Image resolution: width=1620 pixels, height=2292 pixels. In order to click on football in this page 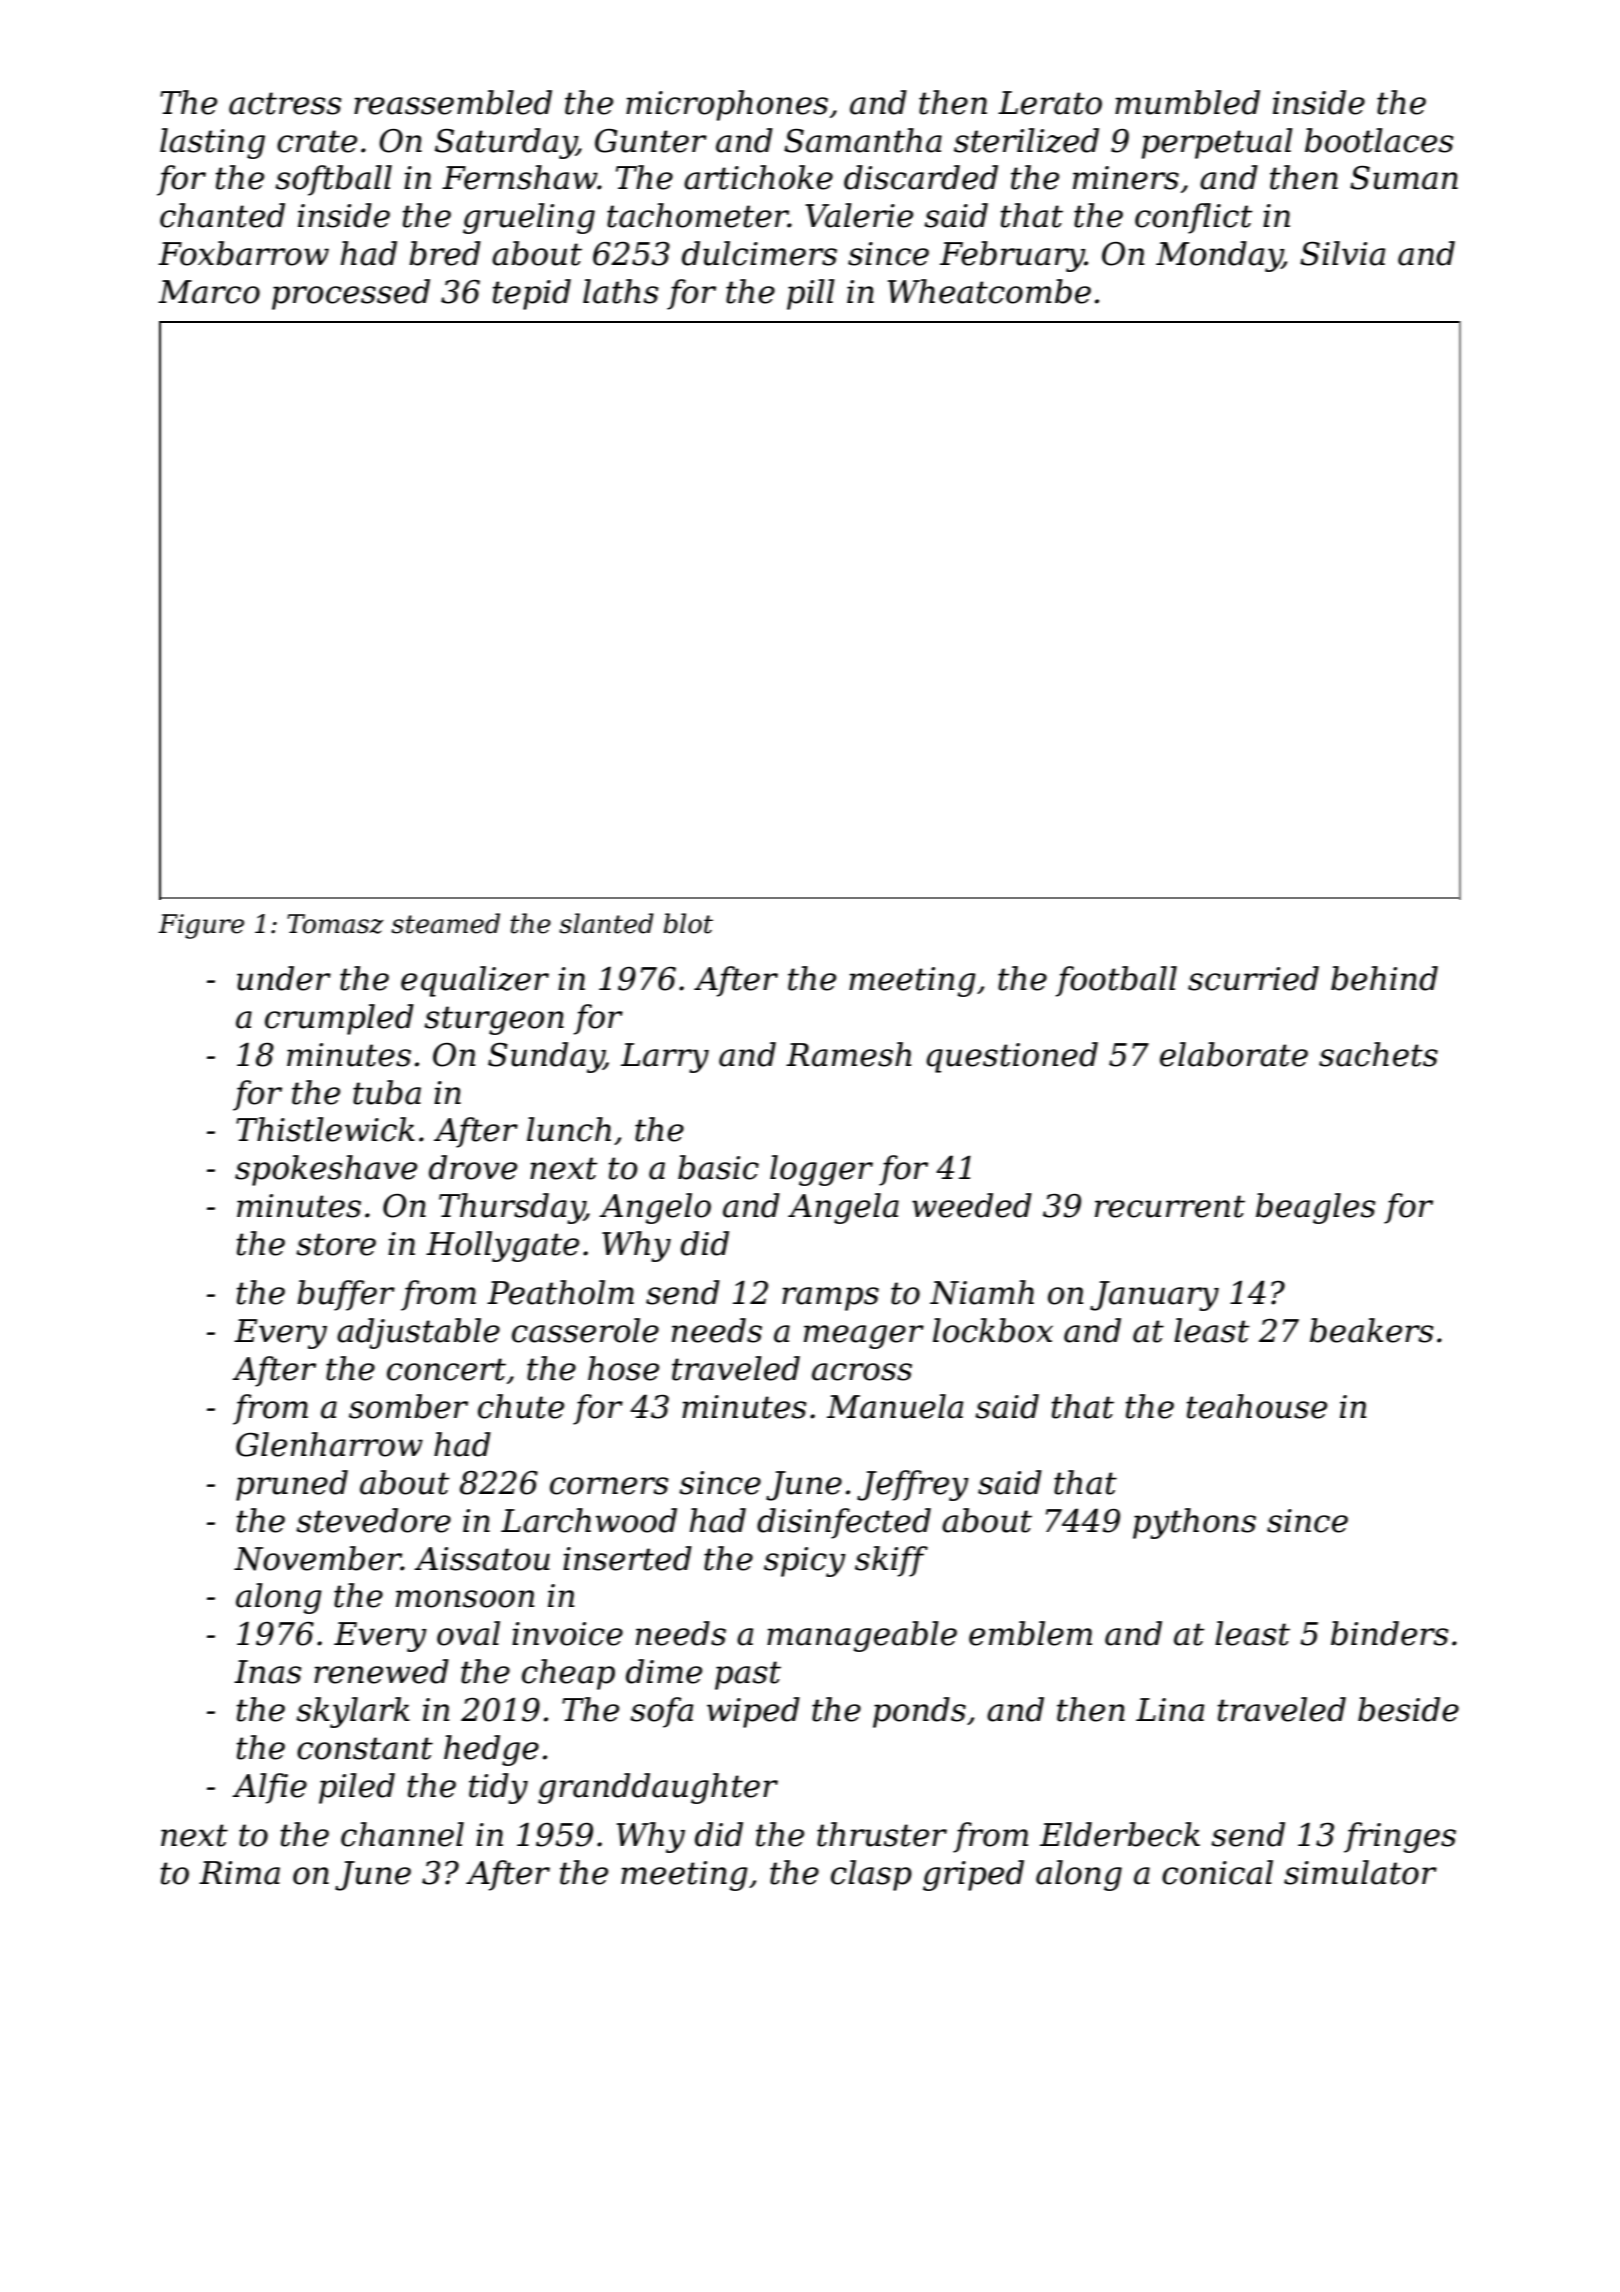, I will do `click(1116, 981)`.
